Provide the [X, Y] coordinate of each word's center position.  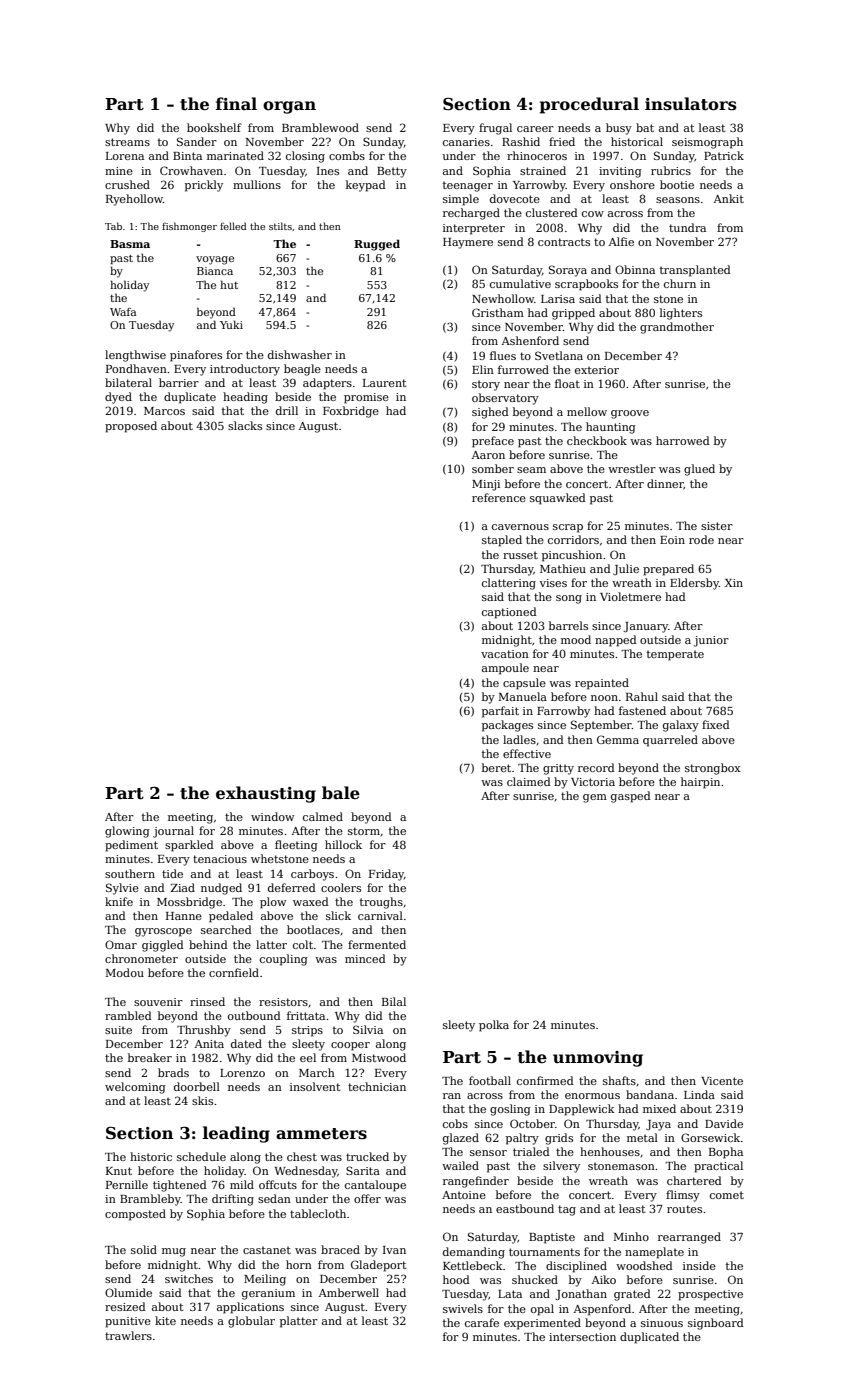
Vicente [722, 1081]
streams [127, 142]
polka [494, 1026]
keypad [366, 186]
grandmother [677, 328]
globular [251, 1322]
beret [496, 767]
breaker [150, 1057]
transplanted [695, 271]
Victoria [593, 782]
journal [173, 832]
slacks [245, 425]
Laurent [384, 383]
